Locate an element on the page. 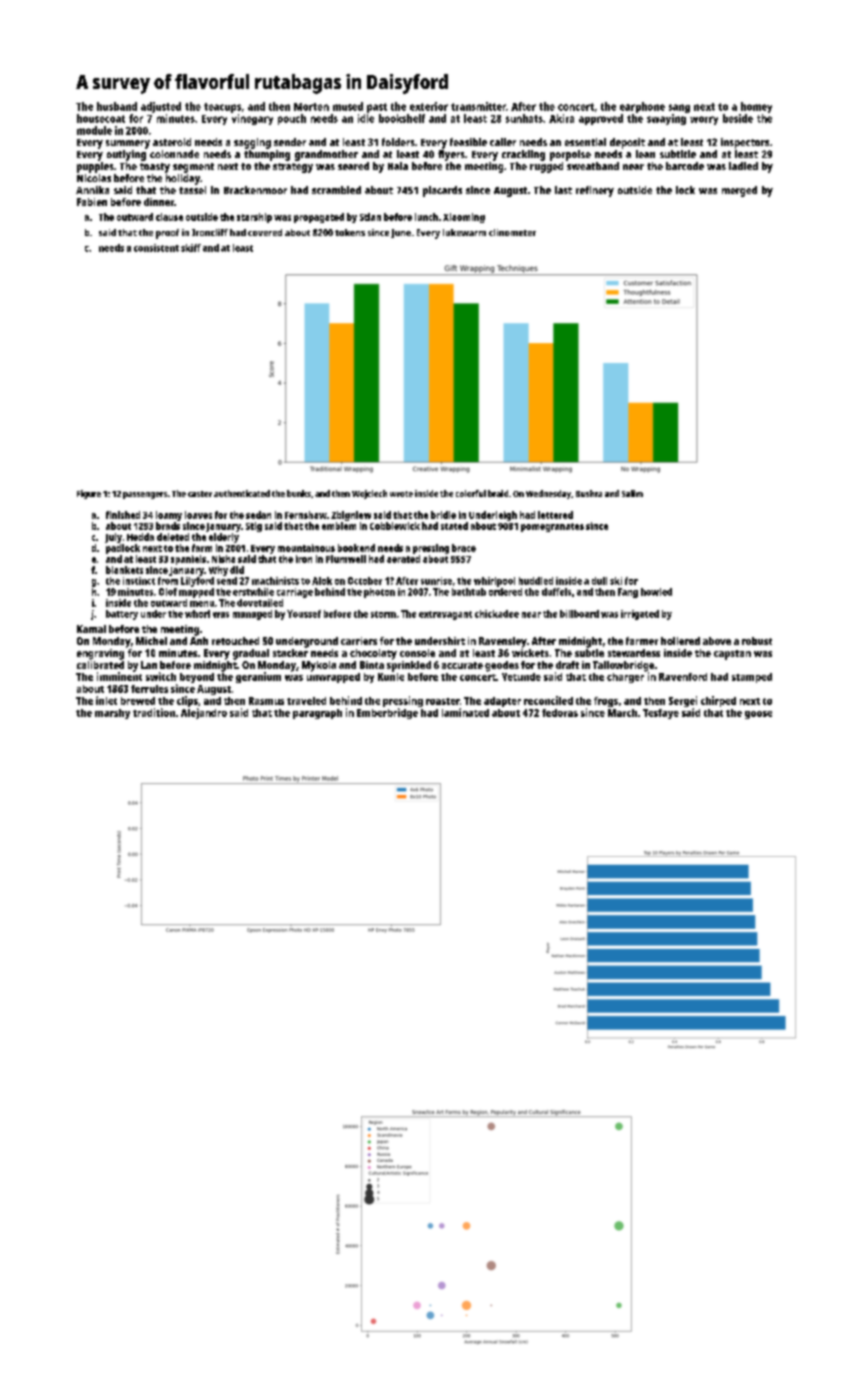 This page has width=849, height=1400. mused is located at coordinates (348, 106).
